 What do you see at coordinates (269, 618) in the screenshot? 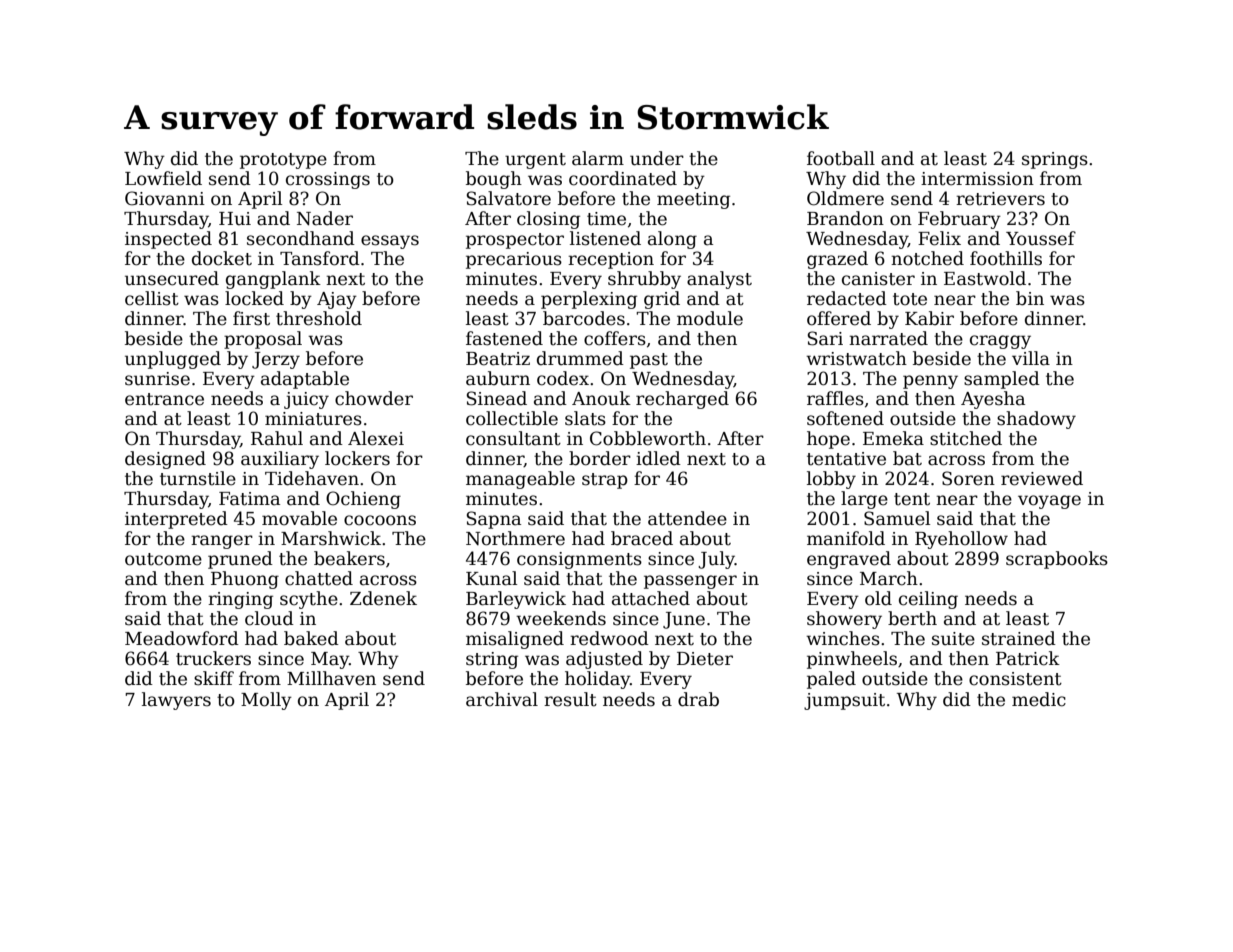
I see `cloud` at bounding box center [269, 618].
